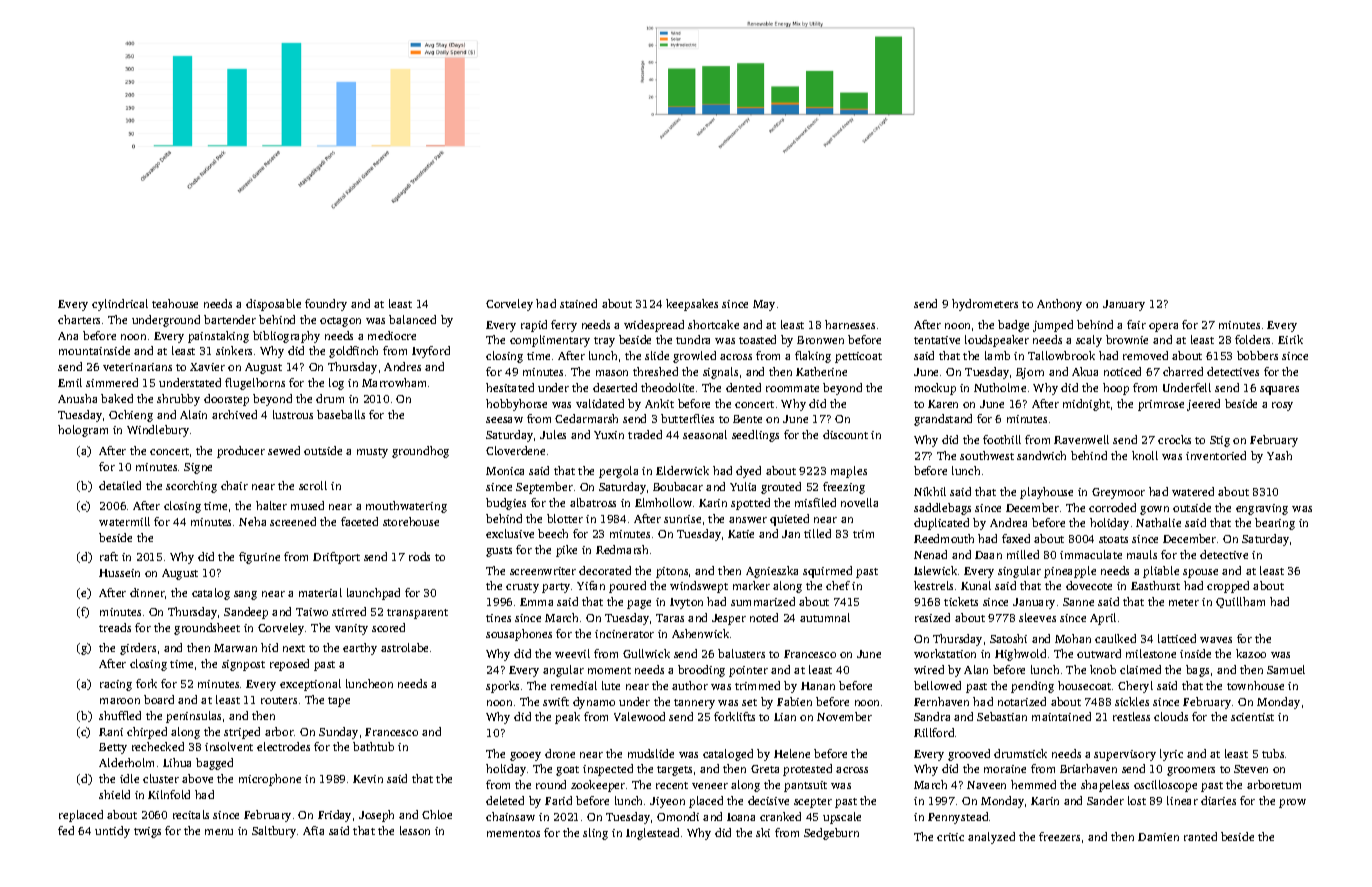 The image size is (1372, 887). Describe the element at coordinates (687, 418) in the page. I see `butterflies` at that location.
